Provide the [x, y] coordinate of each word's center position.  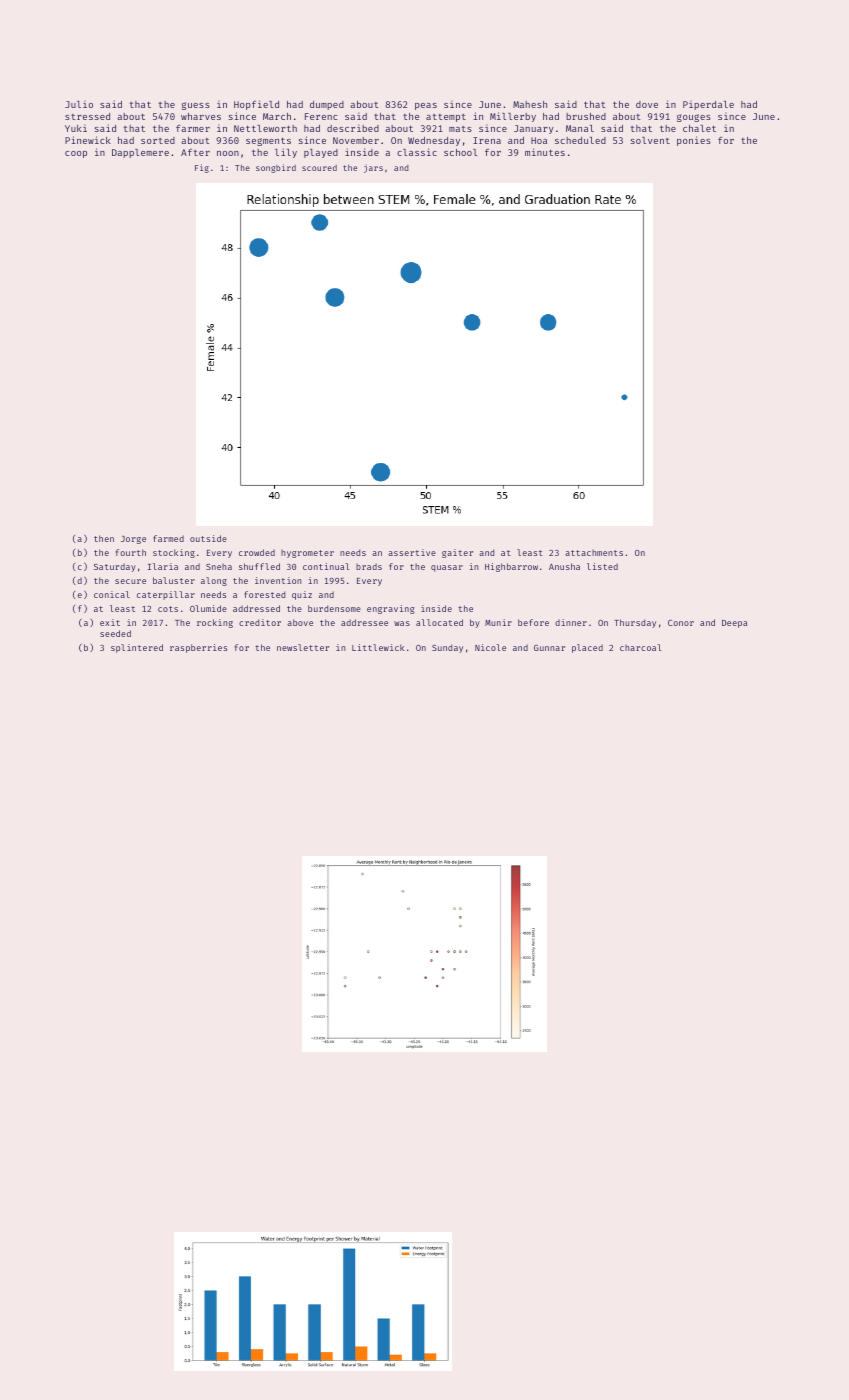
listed [602, 566]
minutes [545, 152]
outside [208, 538]
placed [587, 648]
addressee [364, 622]
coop [76, 154]
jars [373, 168]
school [460, 152]
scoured [319, 168]
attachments [594, 552]
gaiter [457, 553]
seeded [115, 633]
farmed [168, 538]
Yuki [76, 128]
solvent [650, 140]
